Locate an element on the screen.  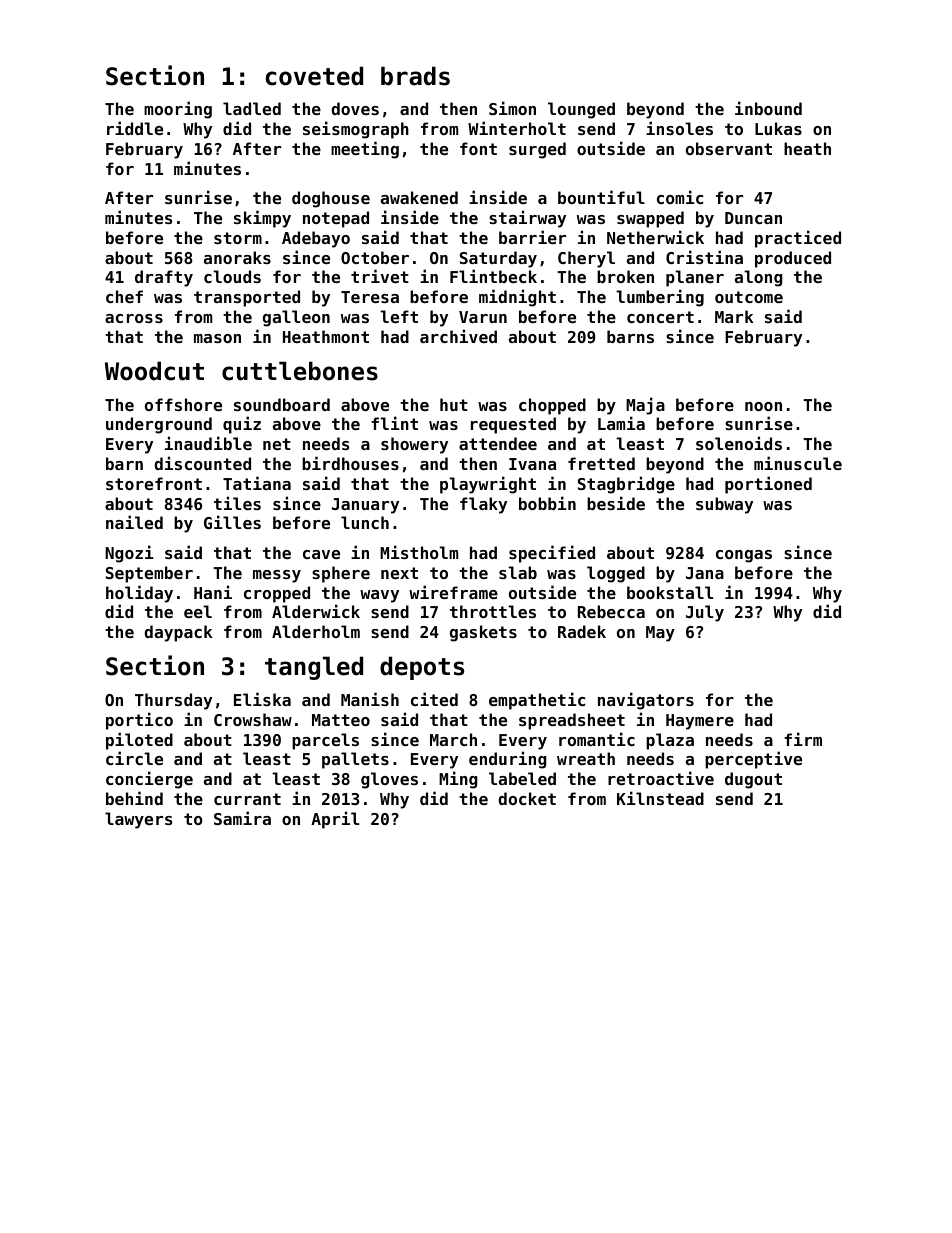
birdhouses is located at coordinates (350, 463).
